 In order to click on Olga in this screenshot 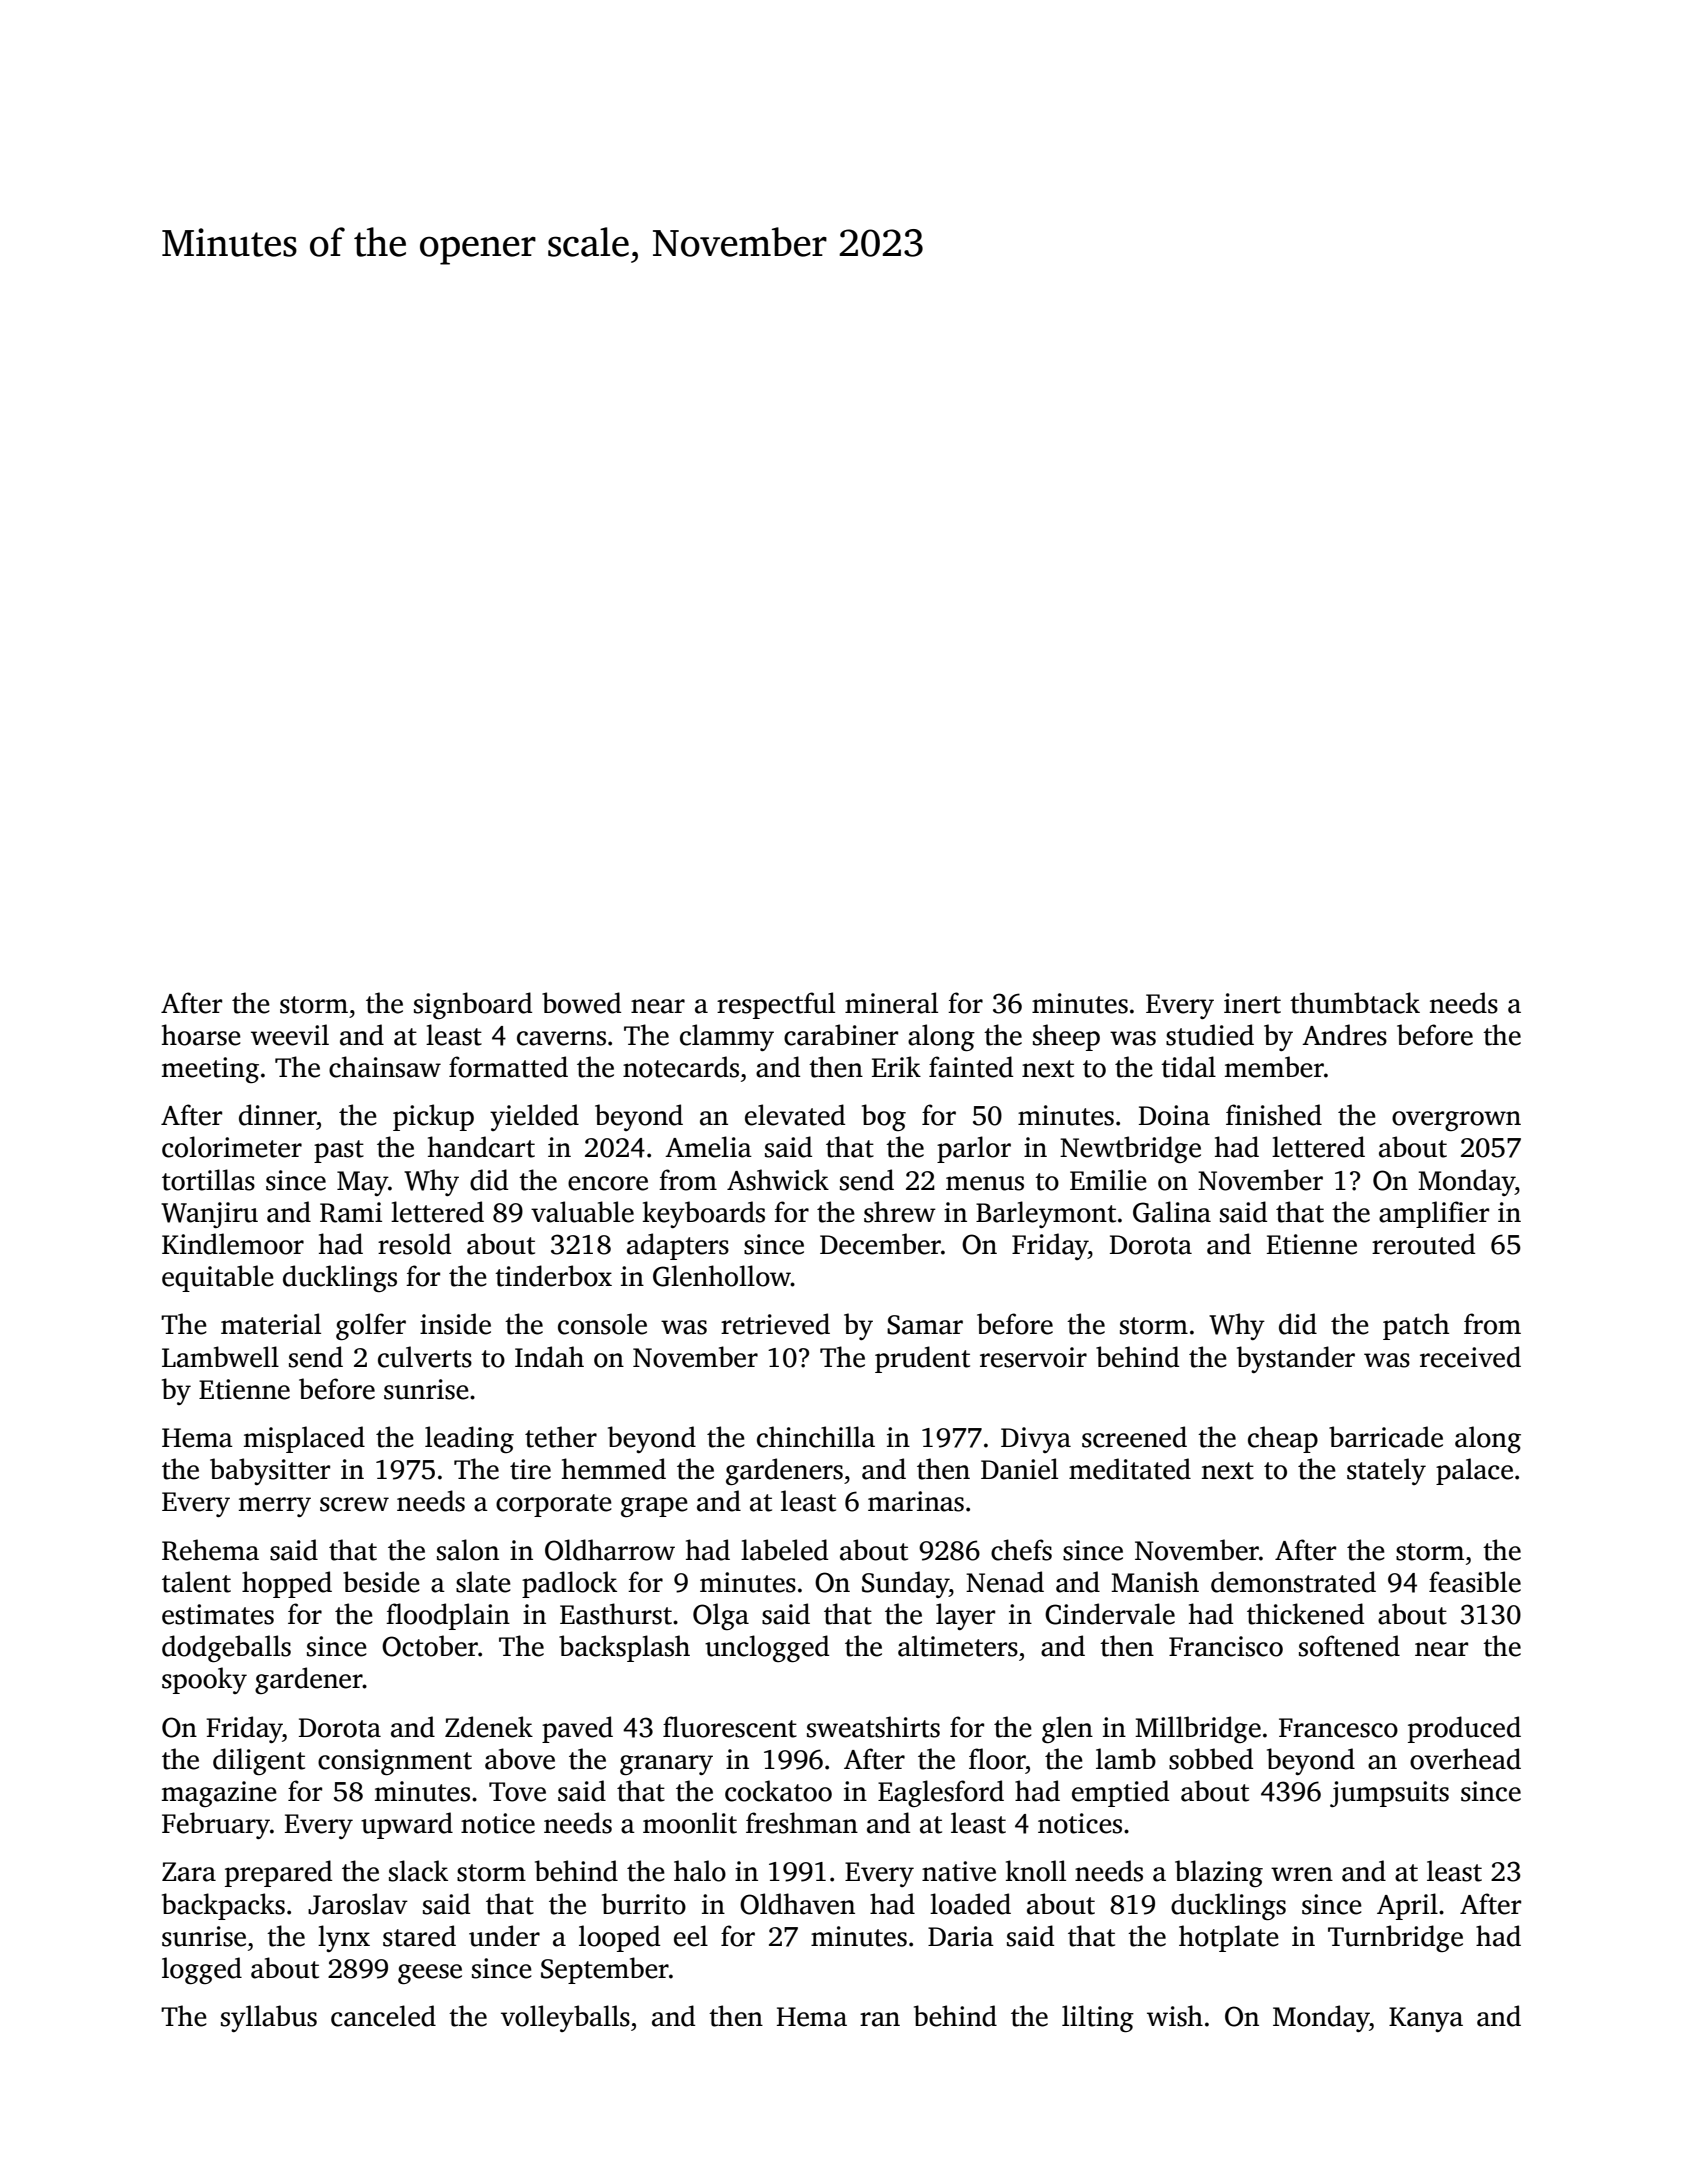, I will do `click(721, 1616)`.
